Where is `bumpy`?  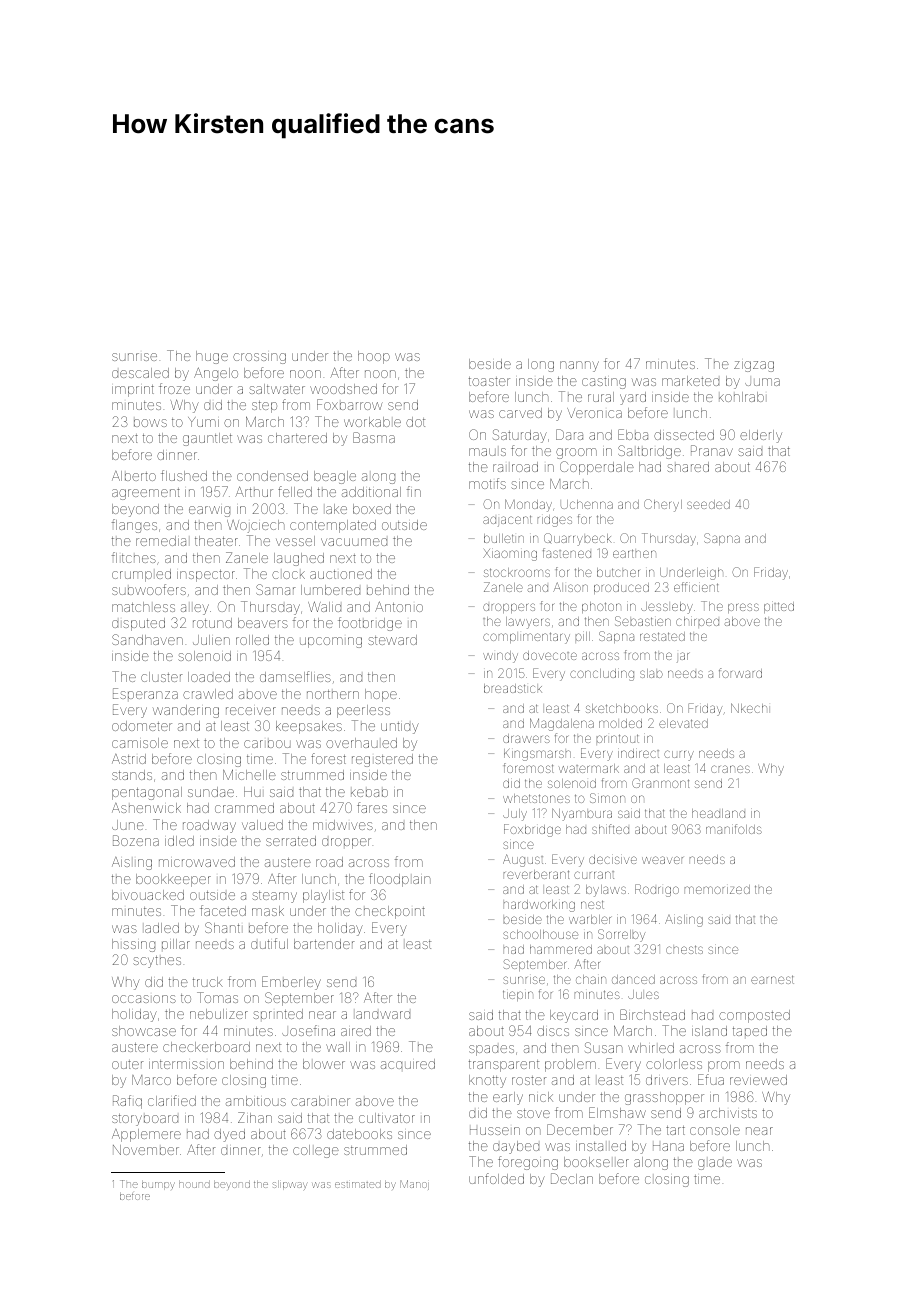
bumpy is located at coordinates (158, 1185).
